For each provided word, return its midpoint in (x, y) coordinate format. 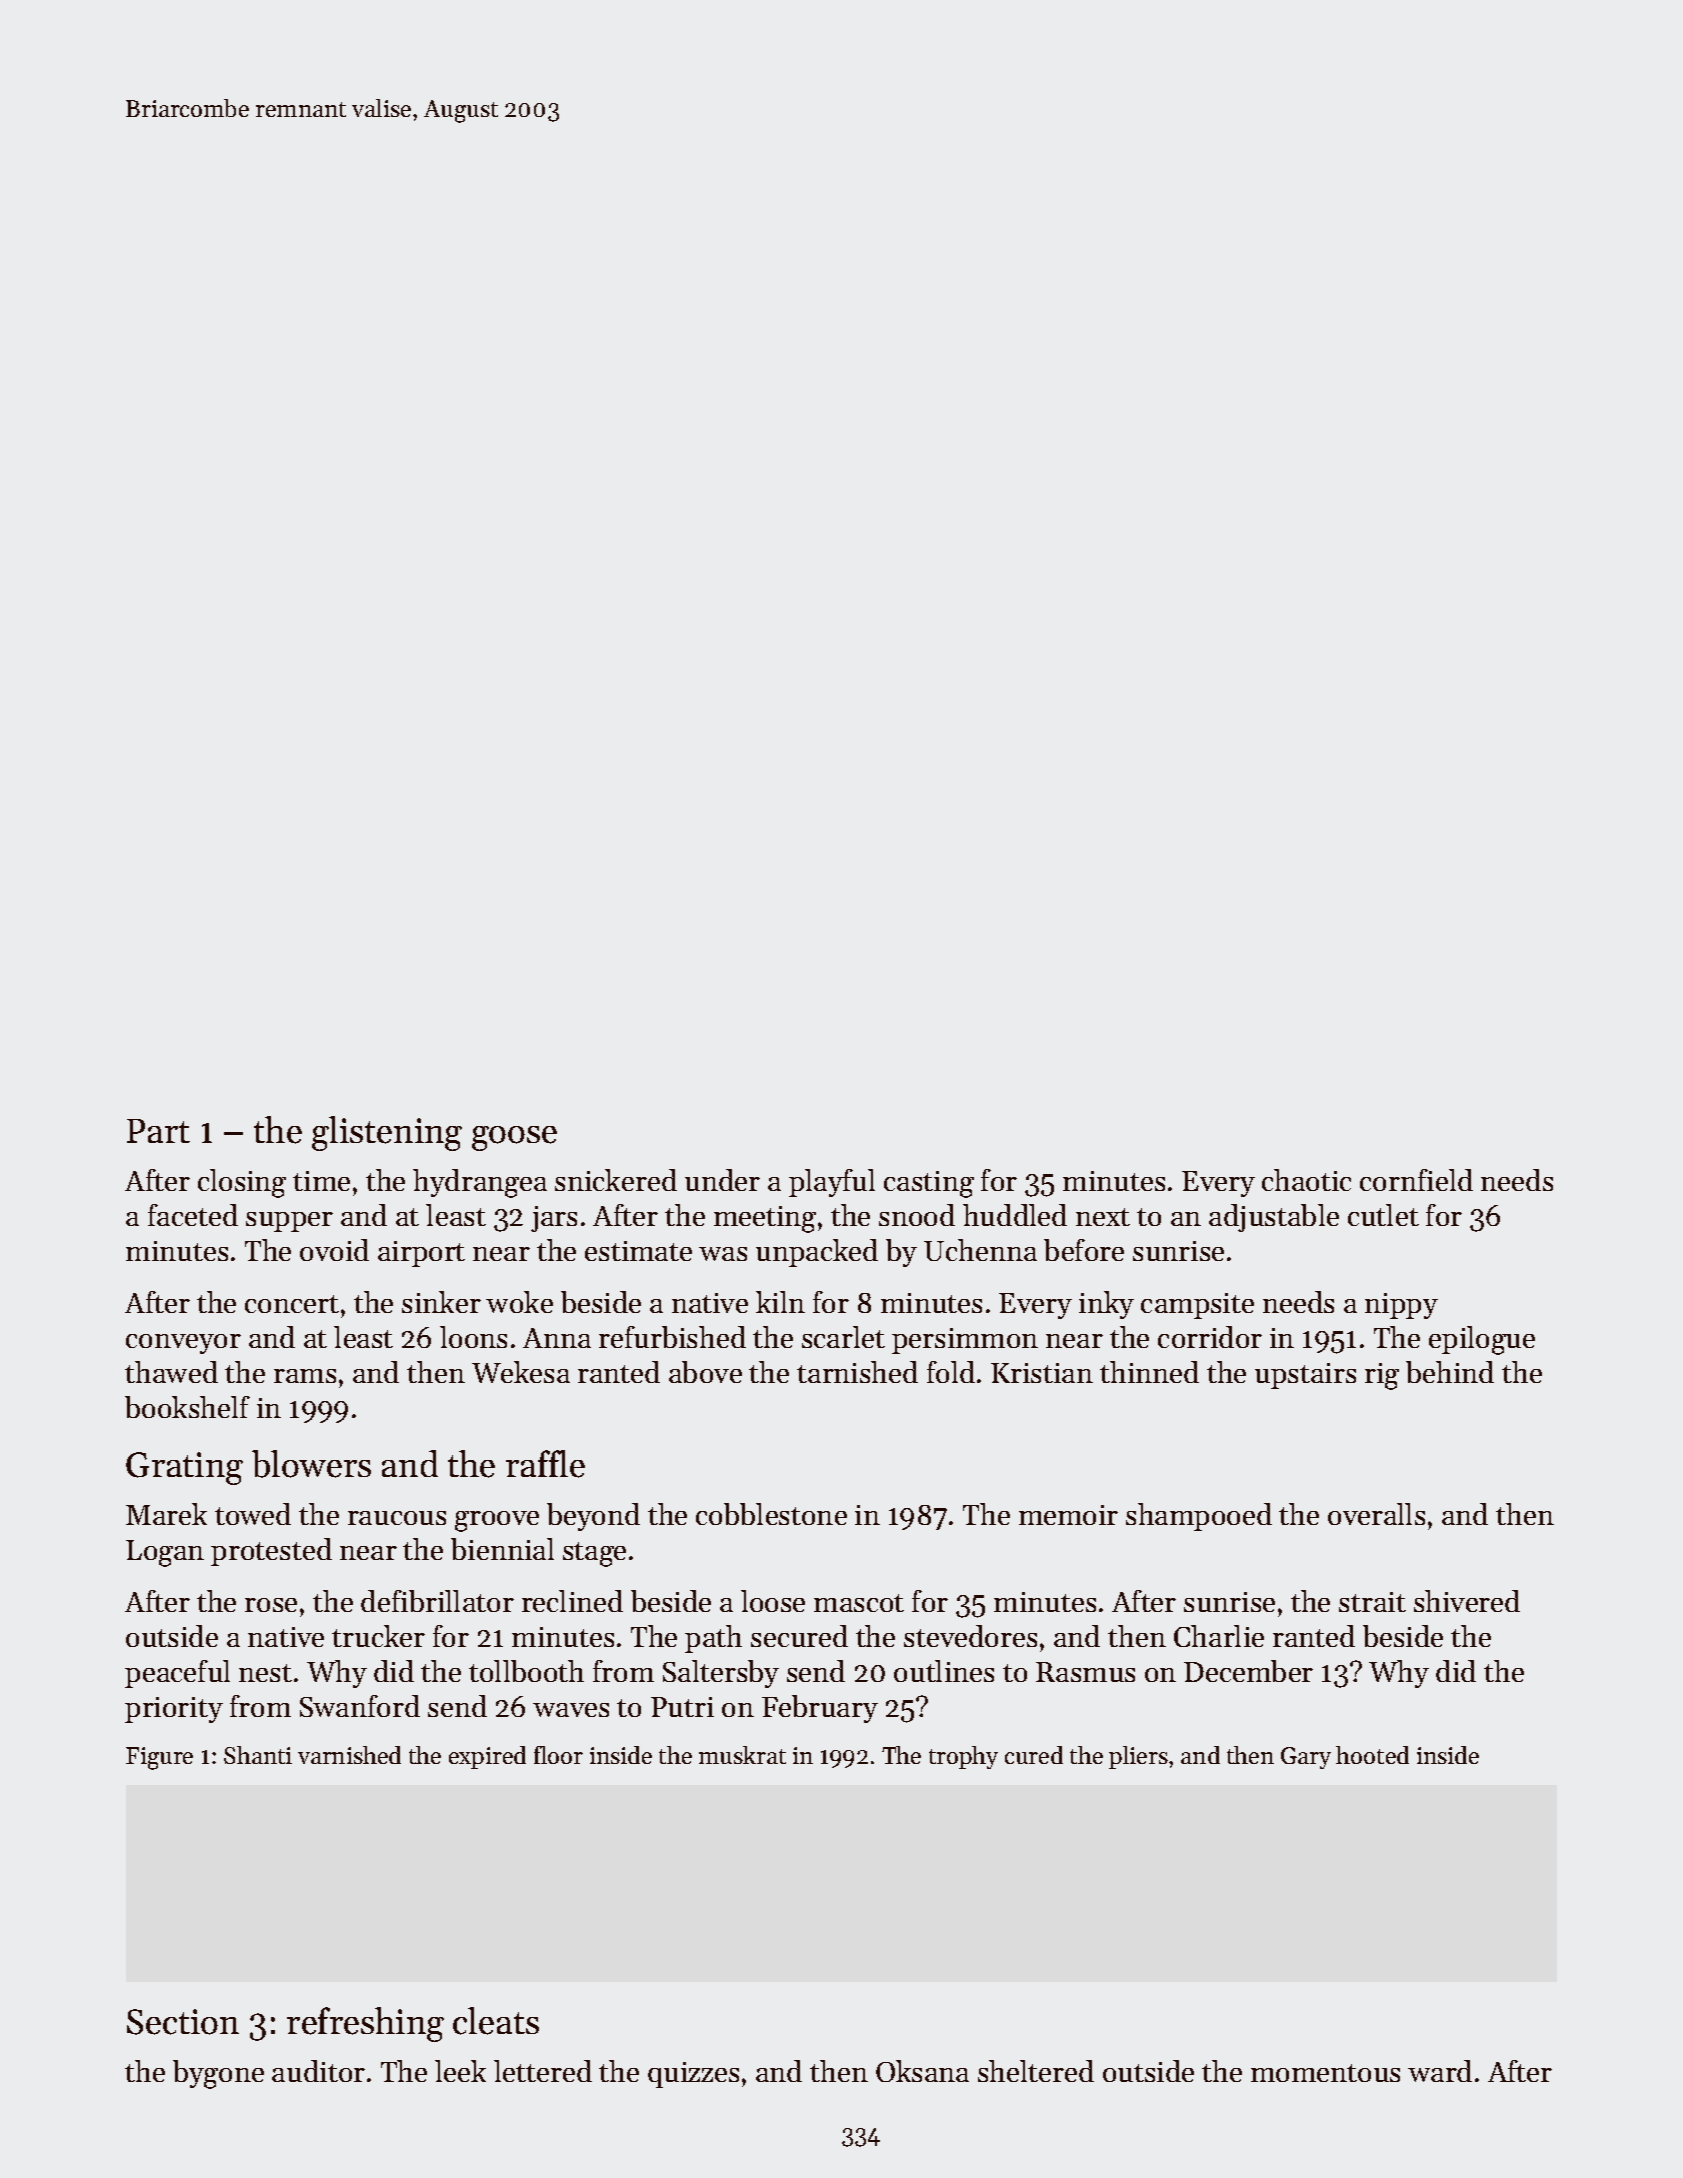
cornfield (1416, 1180)
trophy (963, 1757)
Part (158, 1131)
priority (174, 1710)
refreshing (365, 2024)
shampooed (1199, 1517)
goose (514, 1138)
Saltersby (721, 1674)
